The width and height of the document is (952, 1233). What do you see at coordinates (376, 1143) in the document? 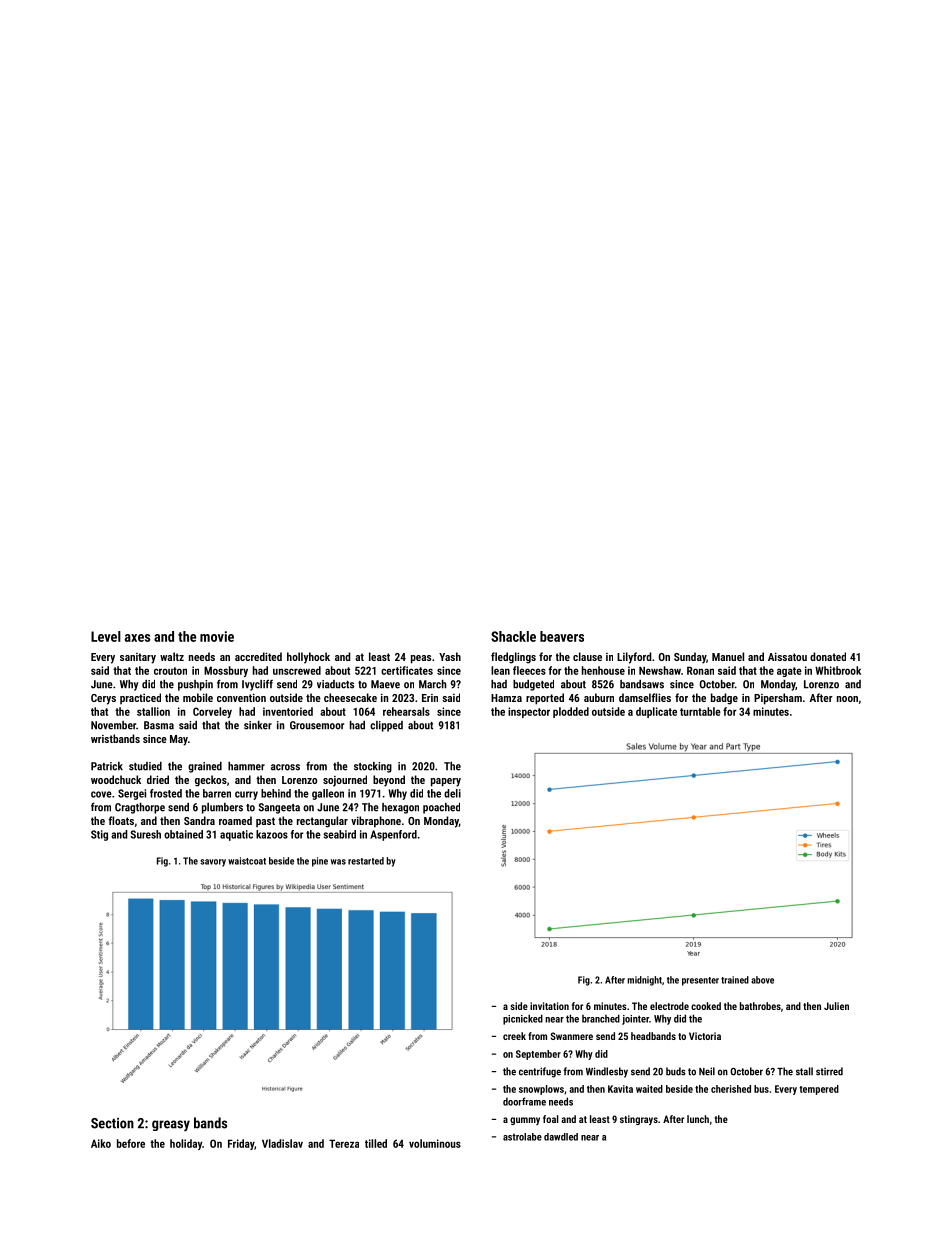
I see `tilled` at bounding box center [376, 1143].
